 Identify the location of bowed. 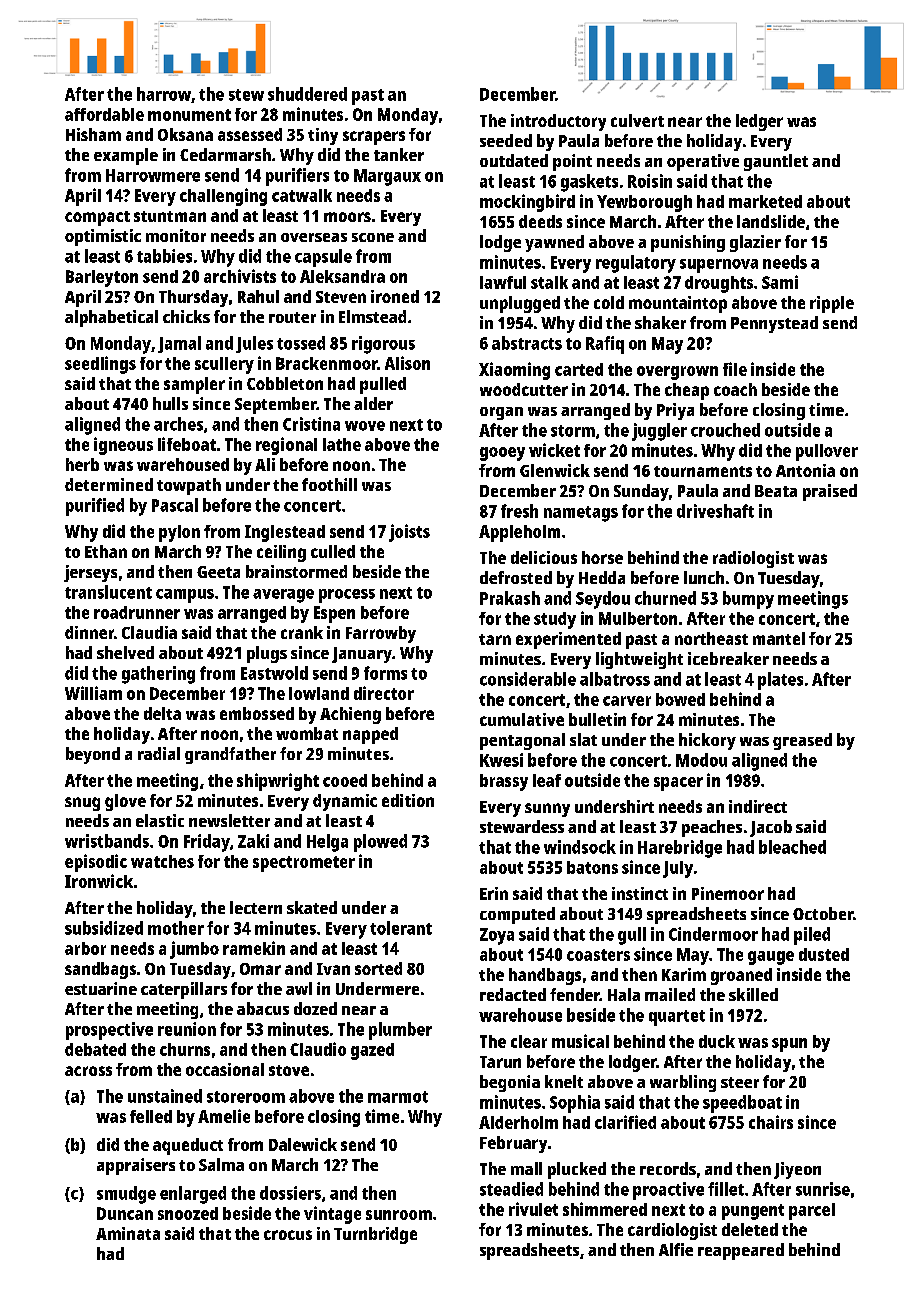
(680, 699).
